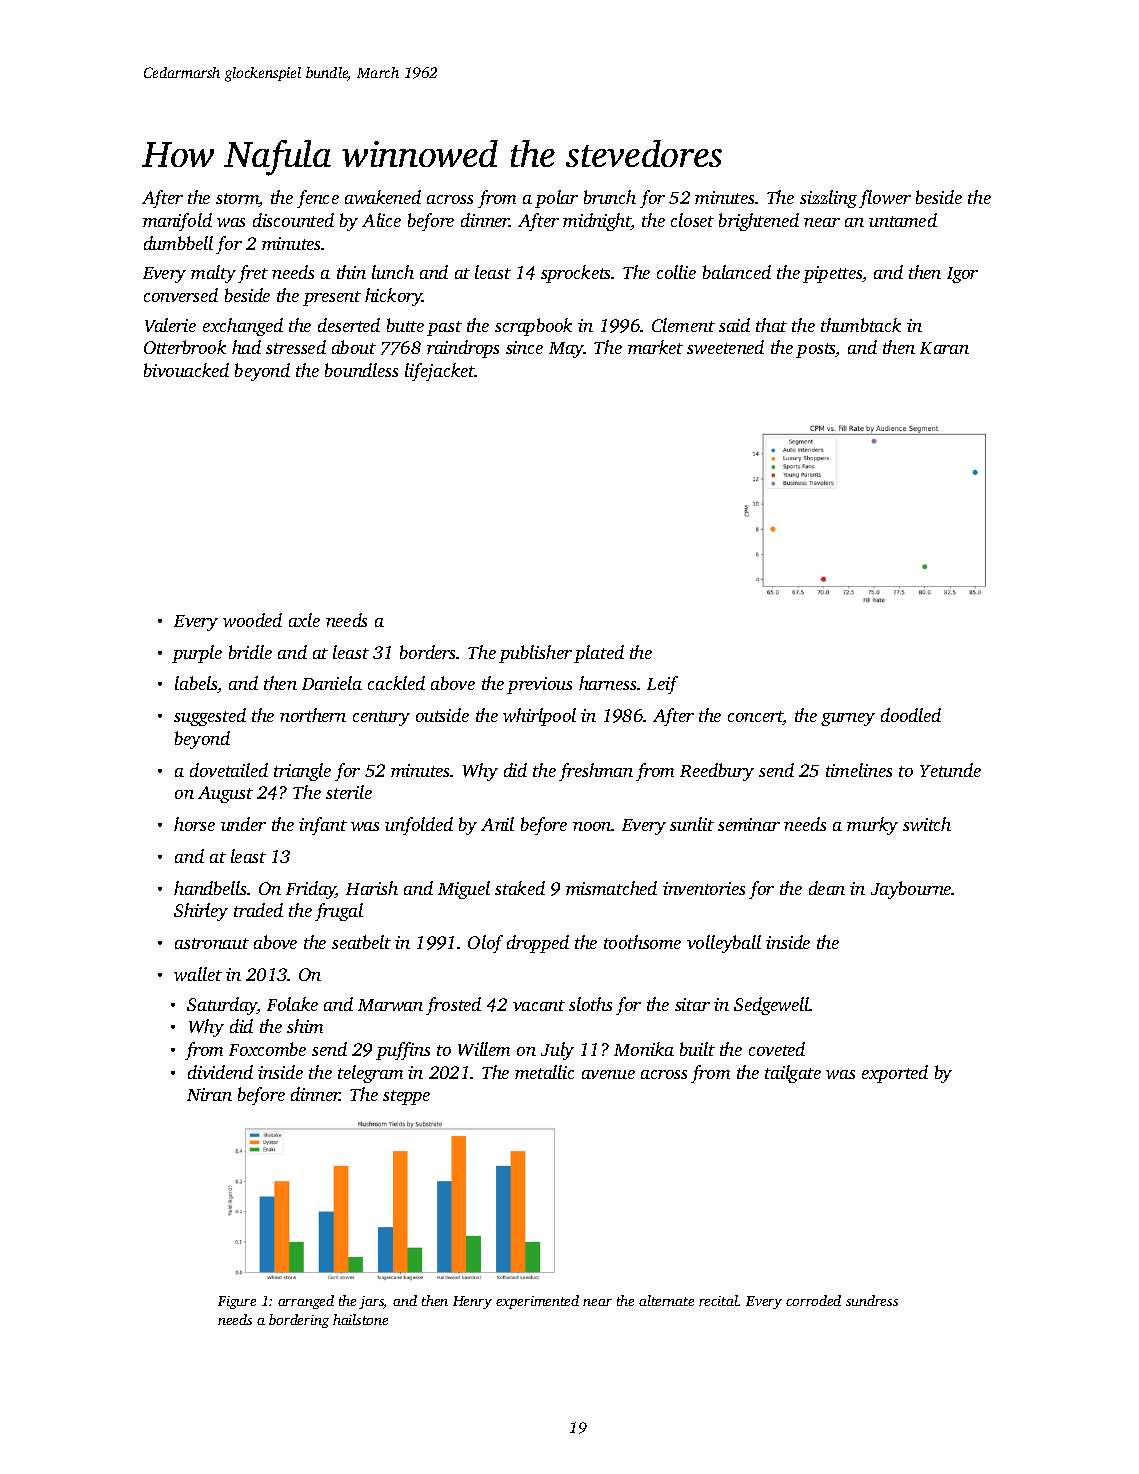 This screenshot has height=1474, width=1139. What do you see at coordinates (848, 719) in the screenshot?
I see `gurney` at bounding box center [848, 719].
